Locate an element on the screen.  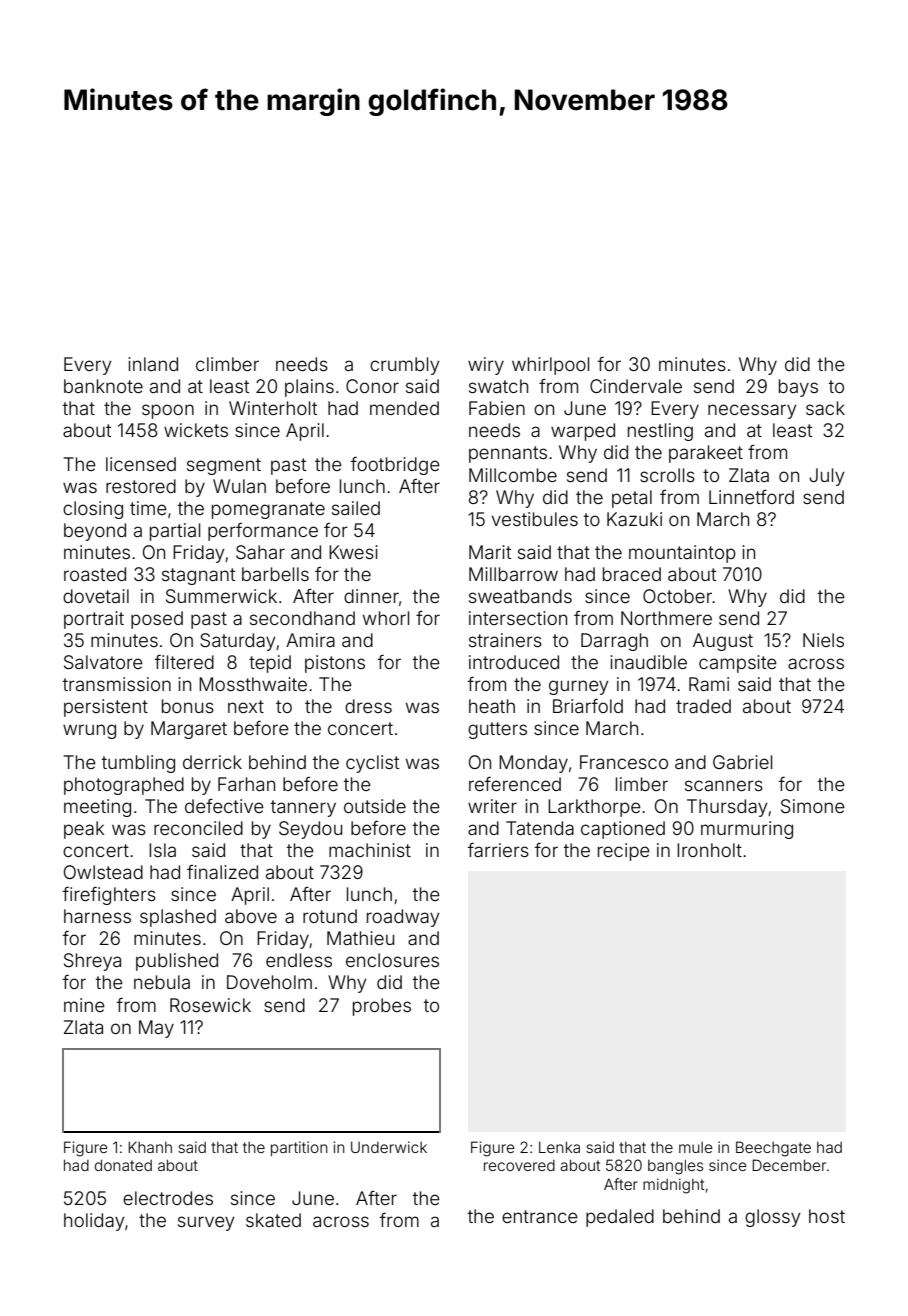
entrance is located at coordinates (540, 1216).
